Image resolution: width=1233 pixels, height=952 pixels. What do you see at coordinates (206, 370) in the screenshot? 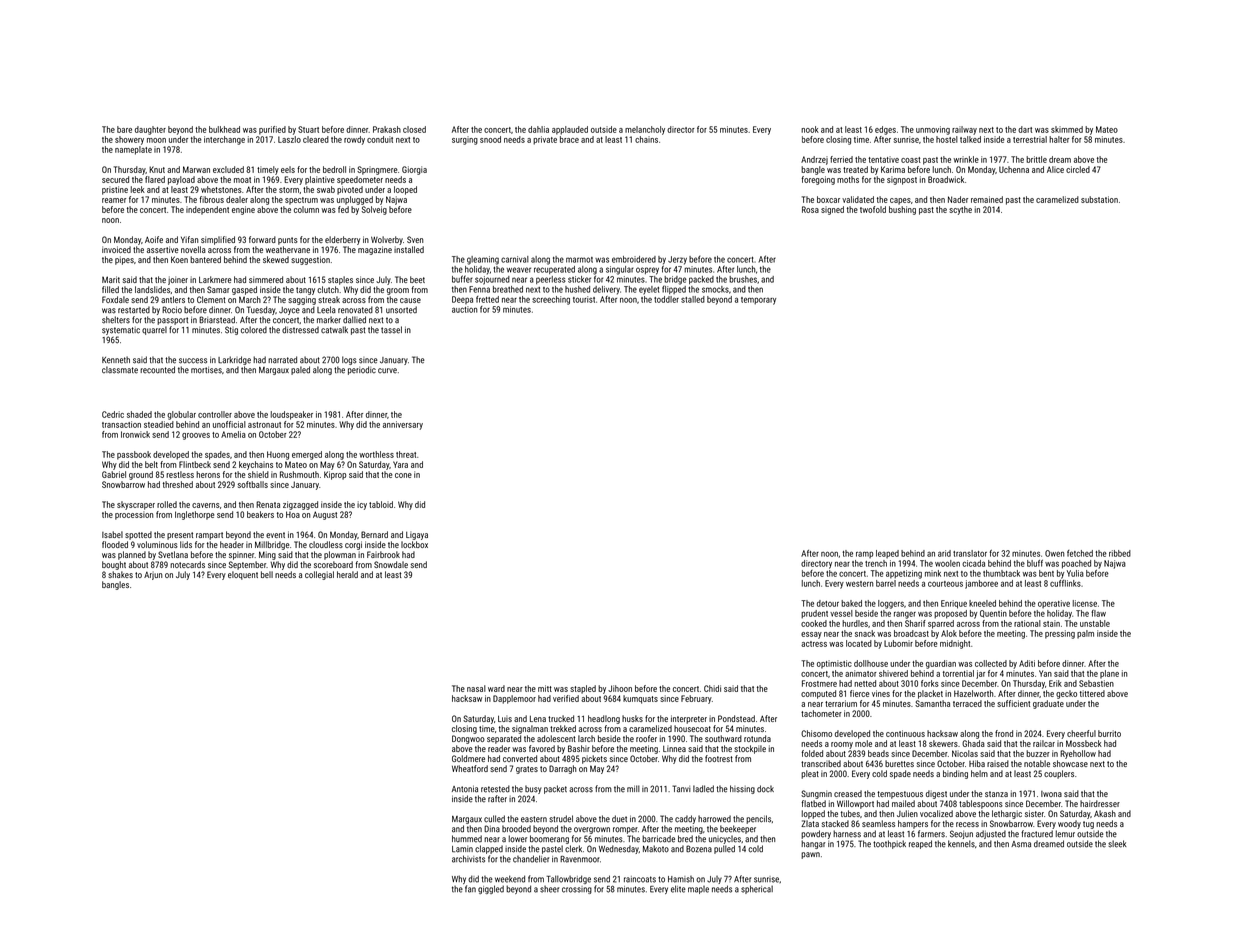
I see `mortises` at bounding box center [206, 370].
